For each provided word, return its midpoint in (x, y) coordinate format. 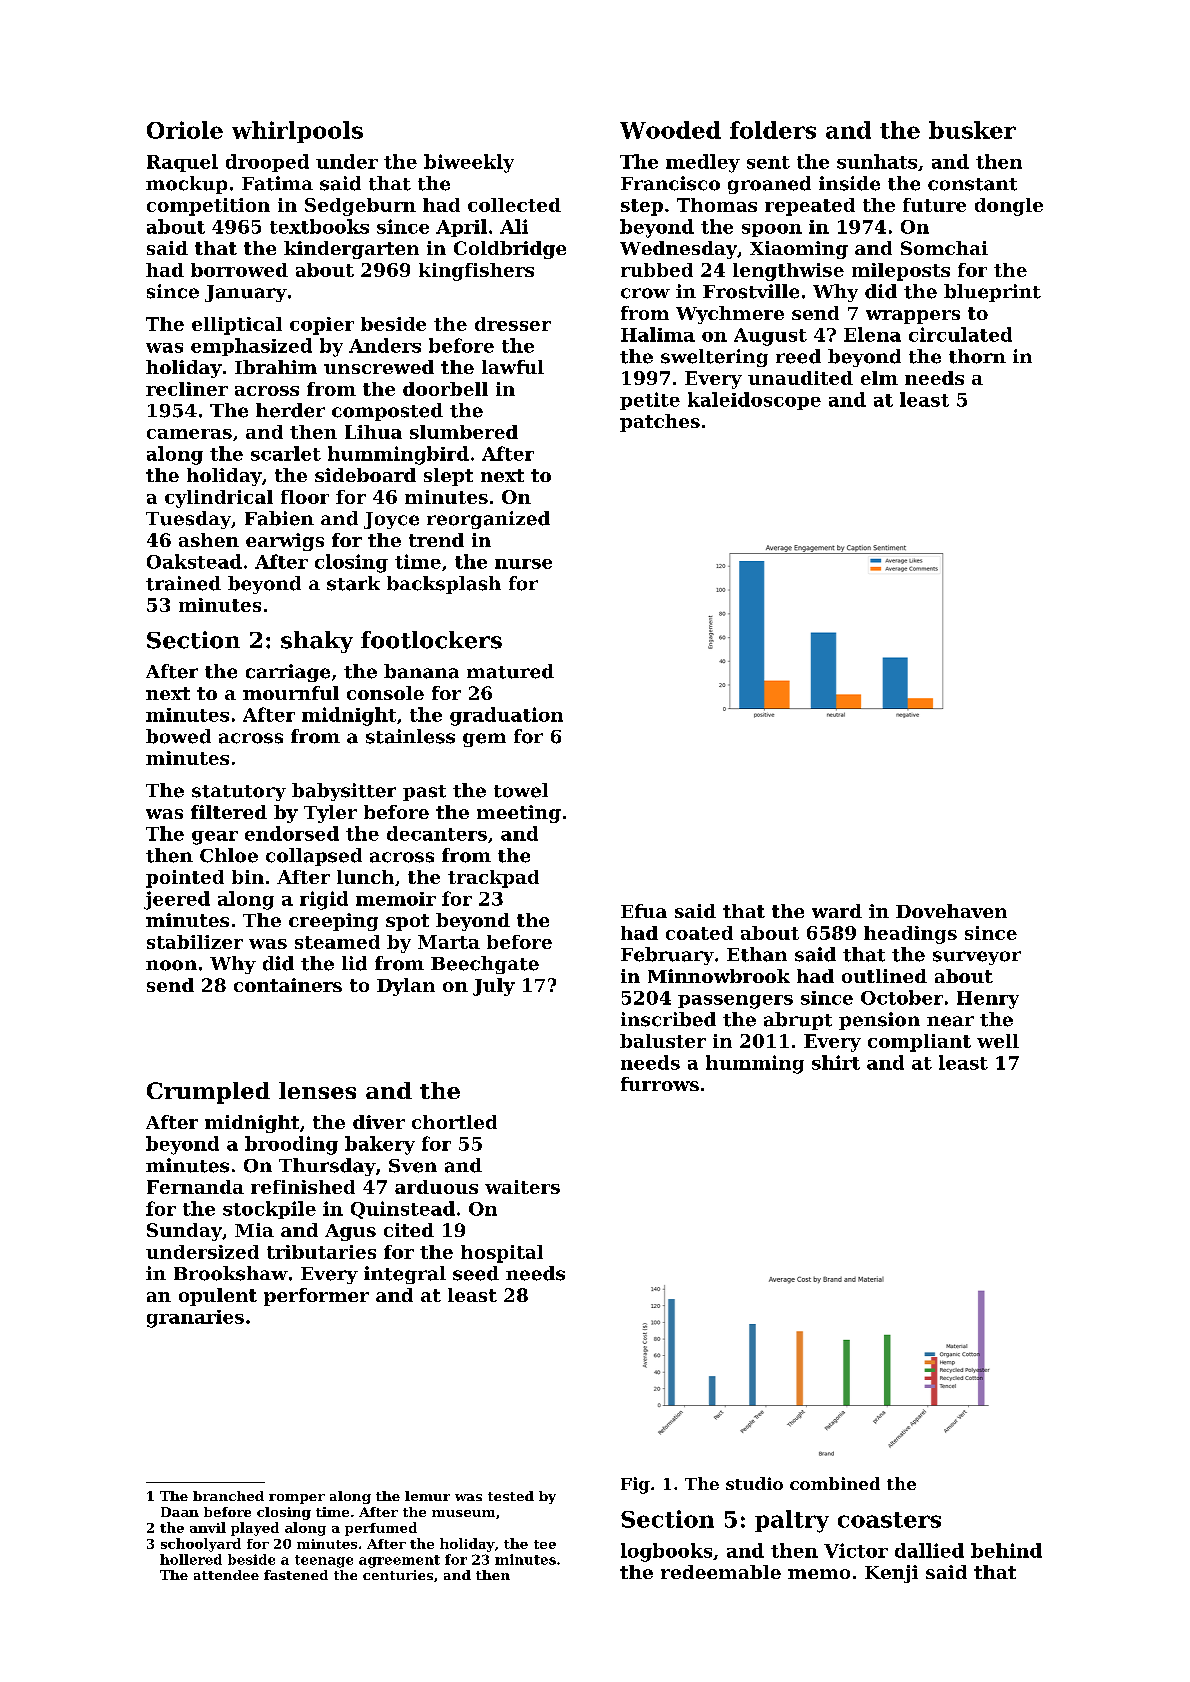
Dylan (406, 987)
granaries (195, 1319)
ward (837, 911)
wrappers (913, 317)
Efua (644, 911)
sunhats (877, 161)
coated (699, 933)
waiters (522, 1187)
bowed (178, 736)
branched (228, 1496)
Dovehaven (951, 911)
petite (650, 401)
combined (835, 1483)
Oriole (185, 130)
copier (322, 326)
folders (773, 130)
